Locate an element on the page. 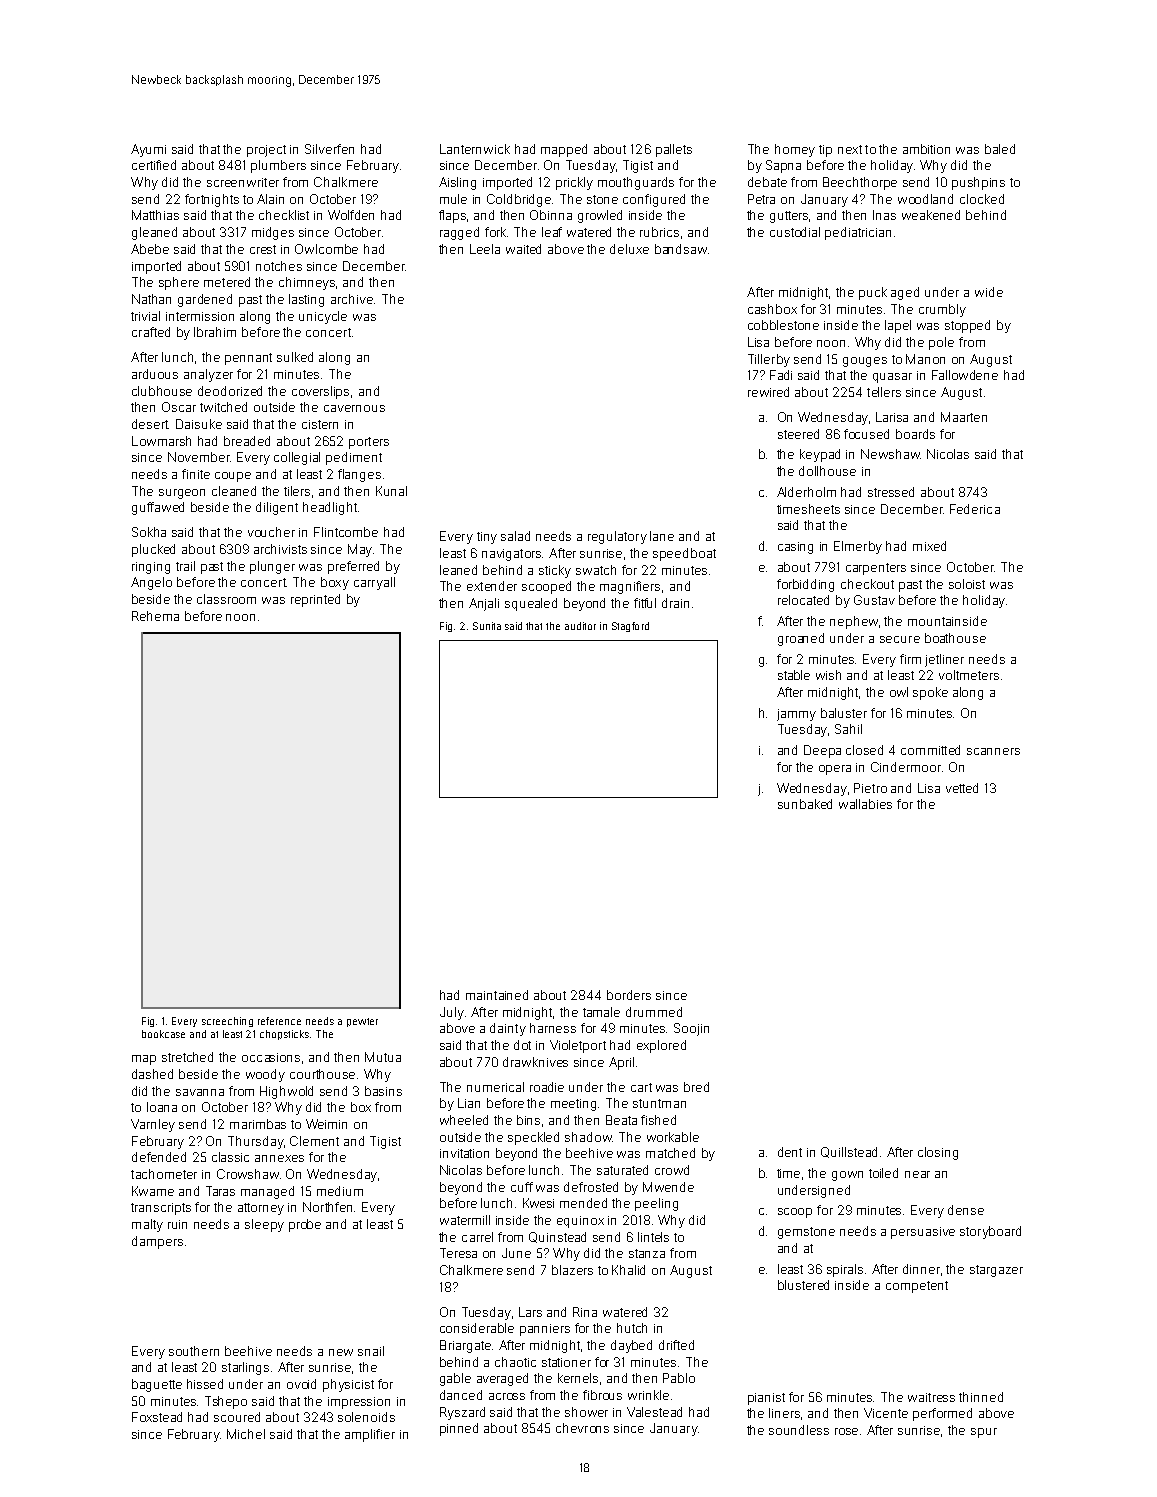 The image size is (1157, 1497). mapped is located at coordinates (564, 150).
